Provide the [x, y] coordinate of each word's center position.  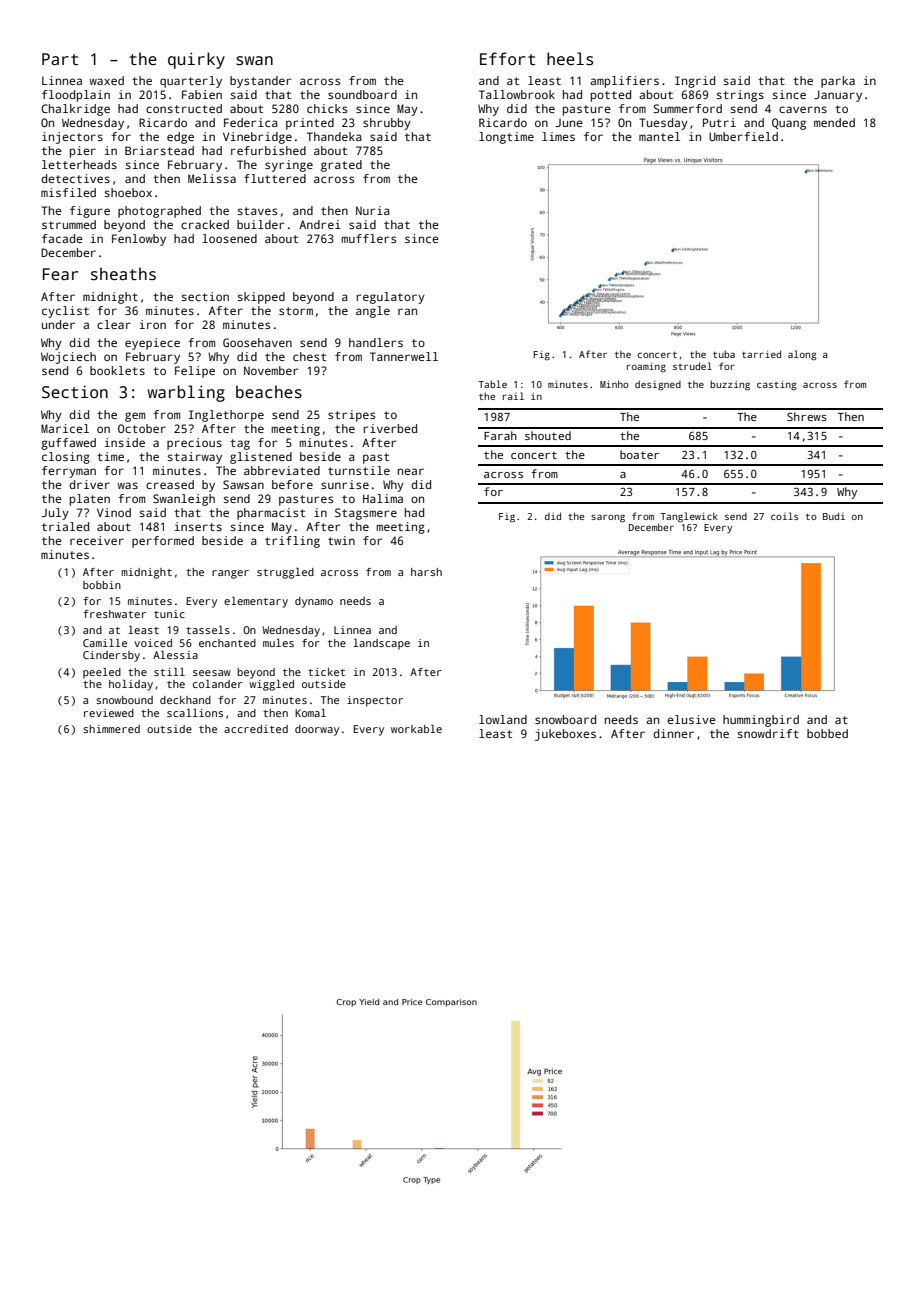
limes [558, 136]
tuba [724, 354]
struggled [285, 573]
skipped [261, 298]
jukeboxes [565, 735]
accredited [256, 729]
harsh [426, 572]
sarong [608, 518]
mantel [659, 136]
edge [180, 138]
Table [493, 384]
